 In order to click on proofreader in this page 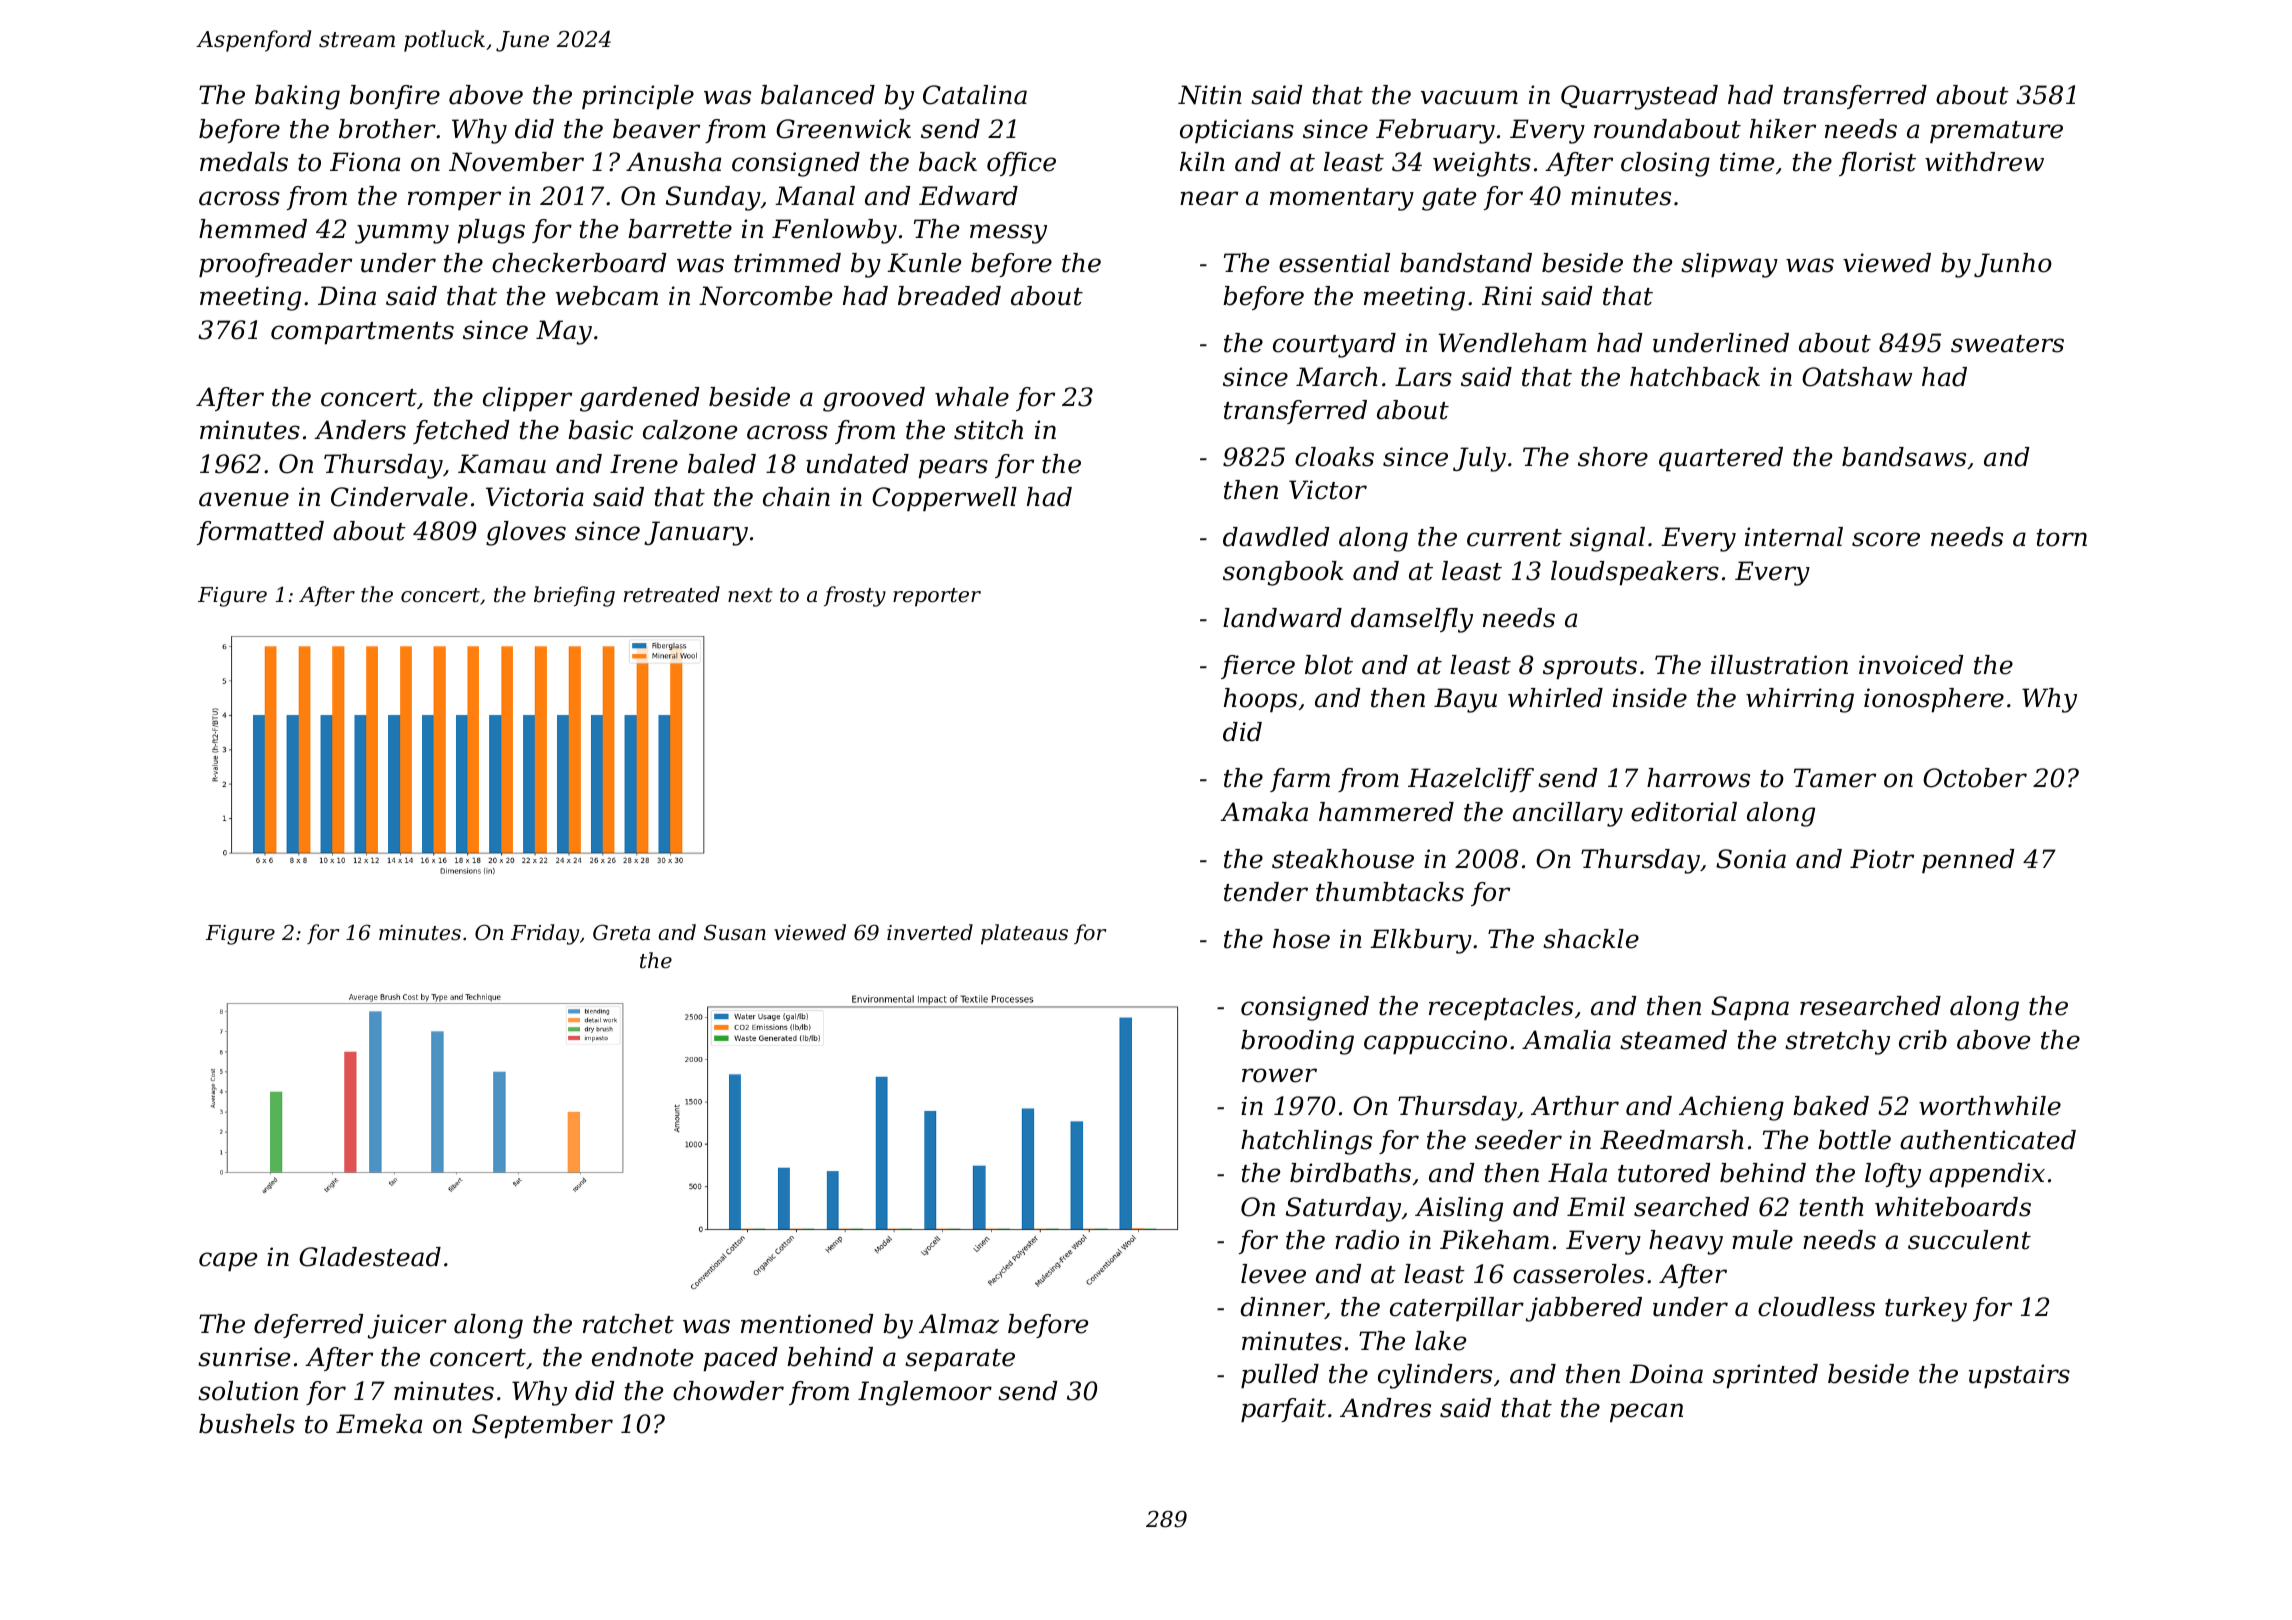, I will do `click(275, 265)`.
